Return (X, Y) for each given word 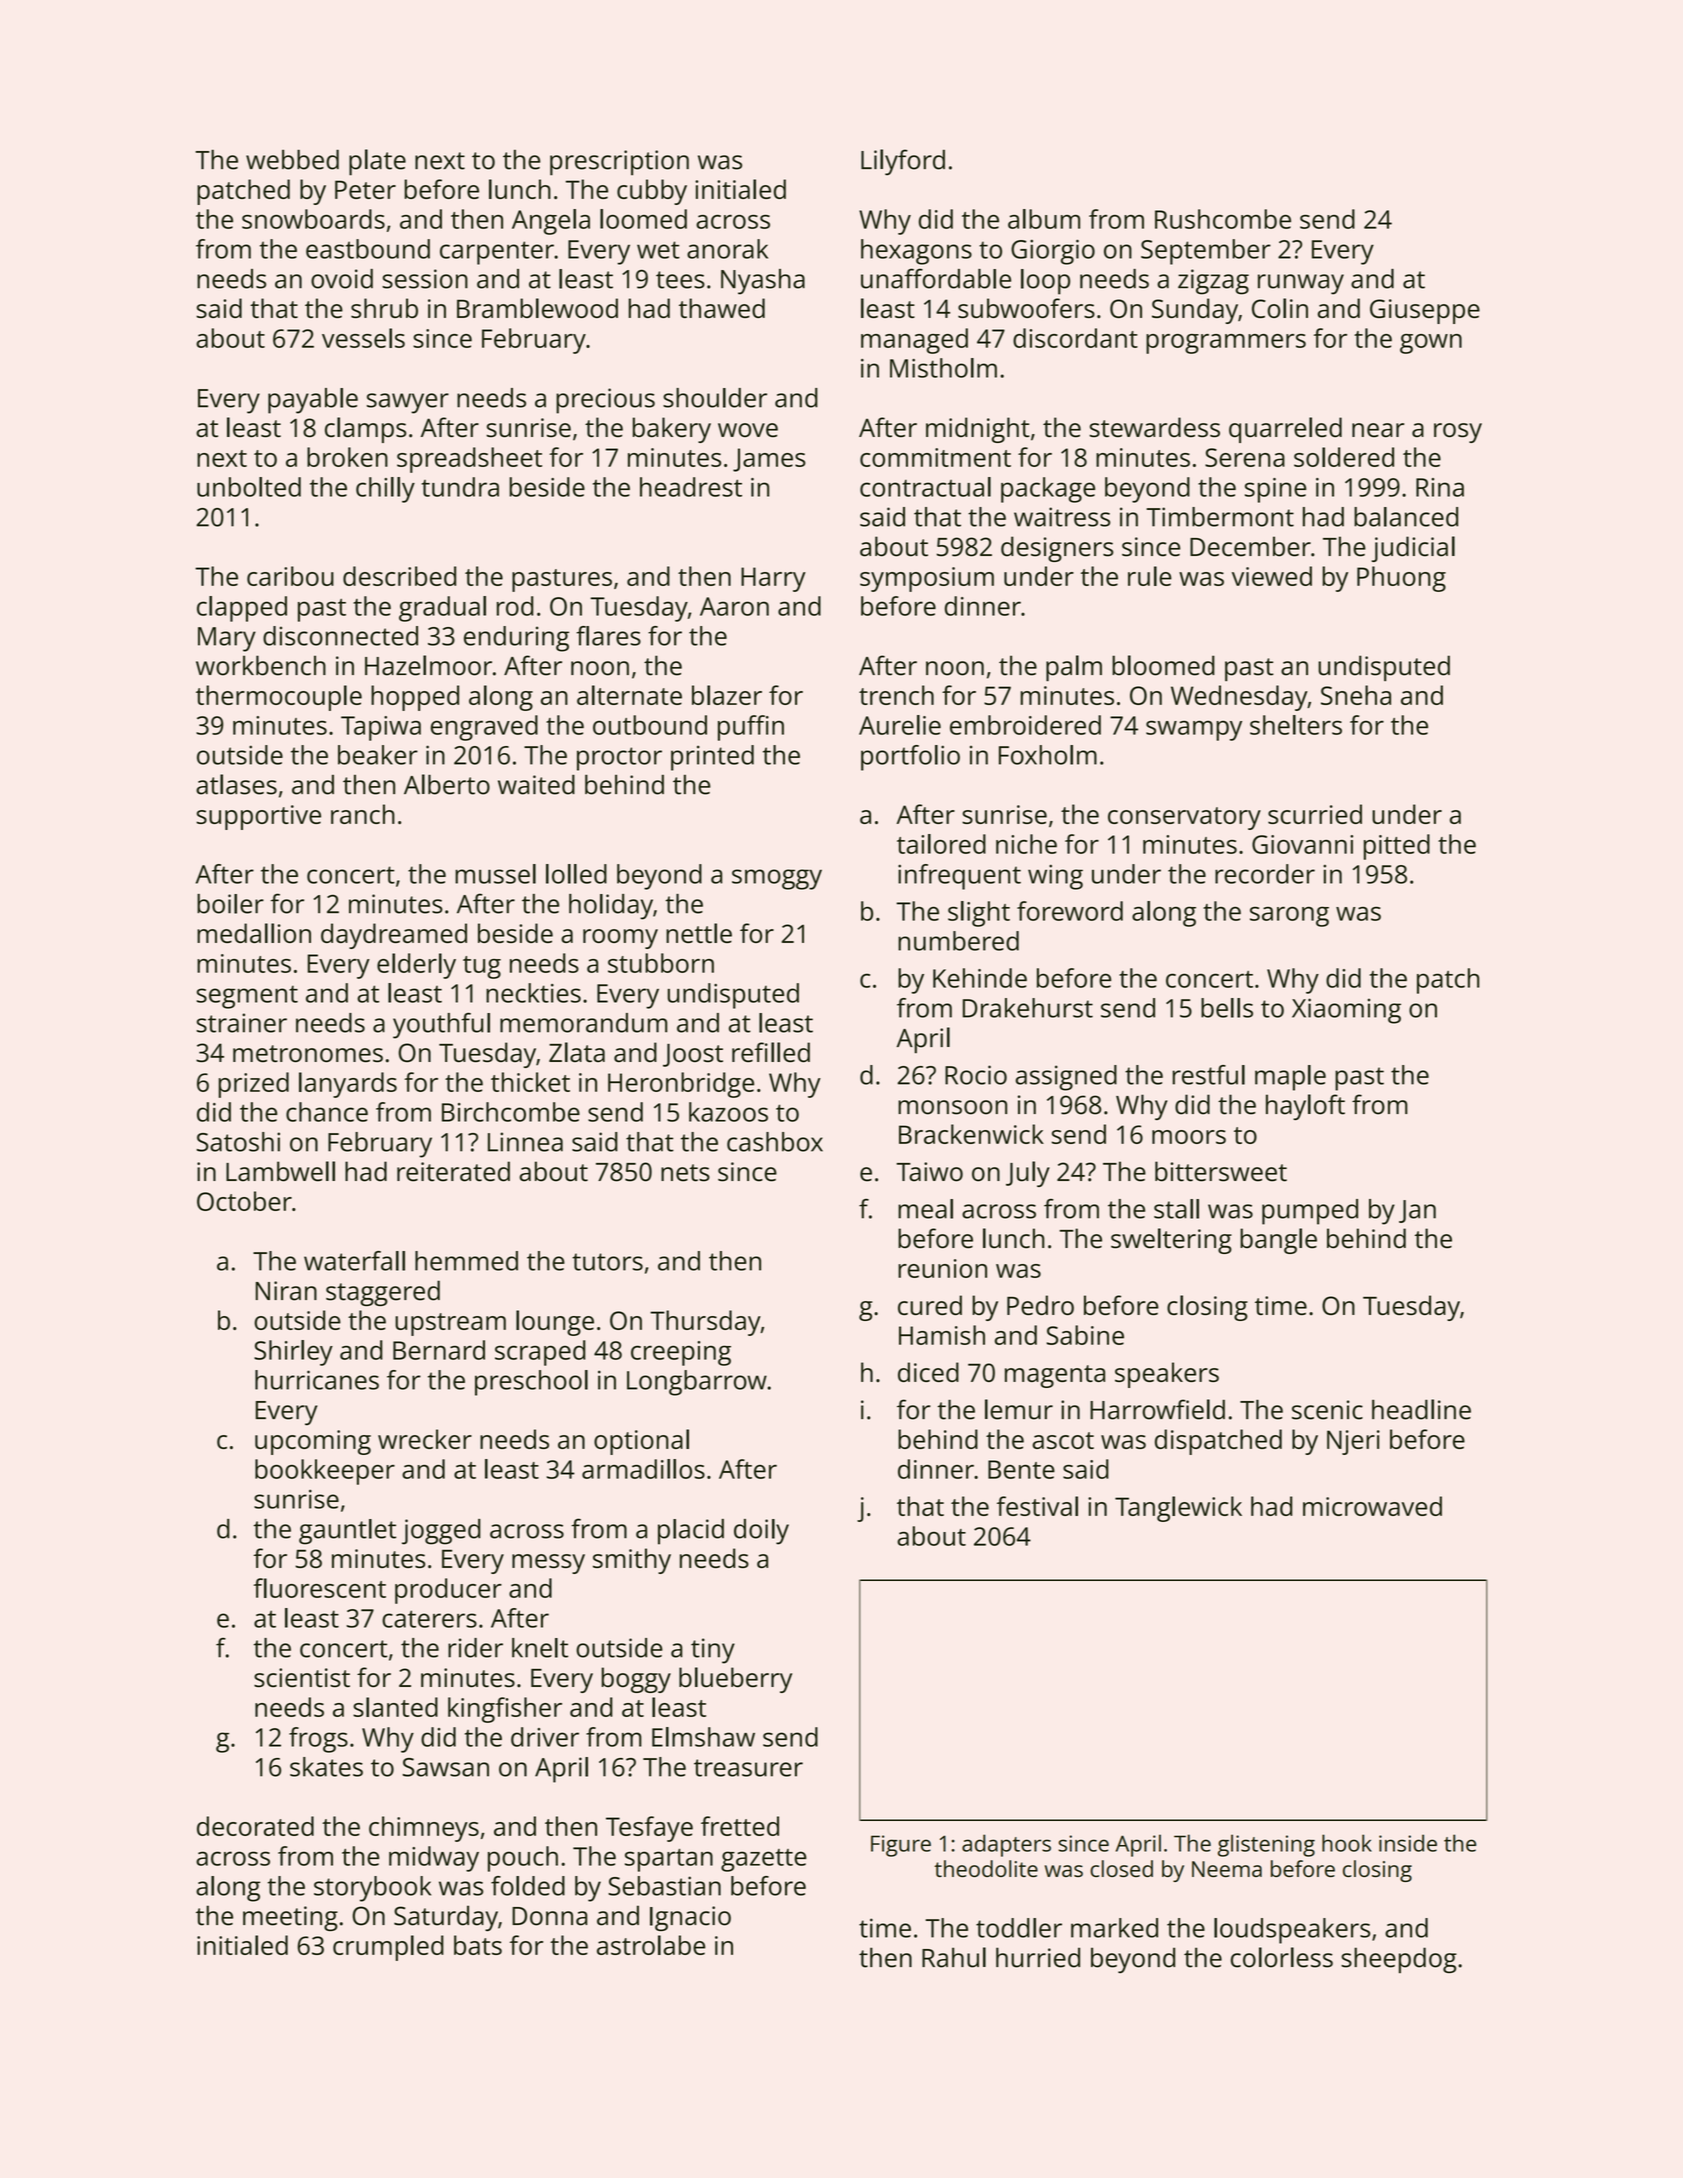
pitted (1397, 847)
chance (327, 1112)
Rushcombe (1223, 219)
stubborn (661, 963)
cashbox (775, 1142)
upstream (450, 1324)
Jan (1417, 1211)
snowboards (313, 219)
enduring (516, 639)
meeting (290, 1918)
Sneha (1356, 695)
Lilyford (903, 162)
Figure (901, 1846)
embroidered (1025, 725)
